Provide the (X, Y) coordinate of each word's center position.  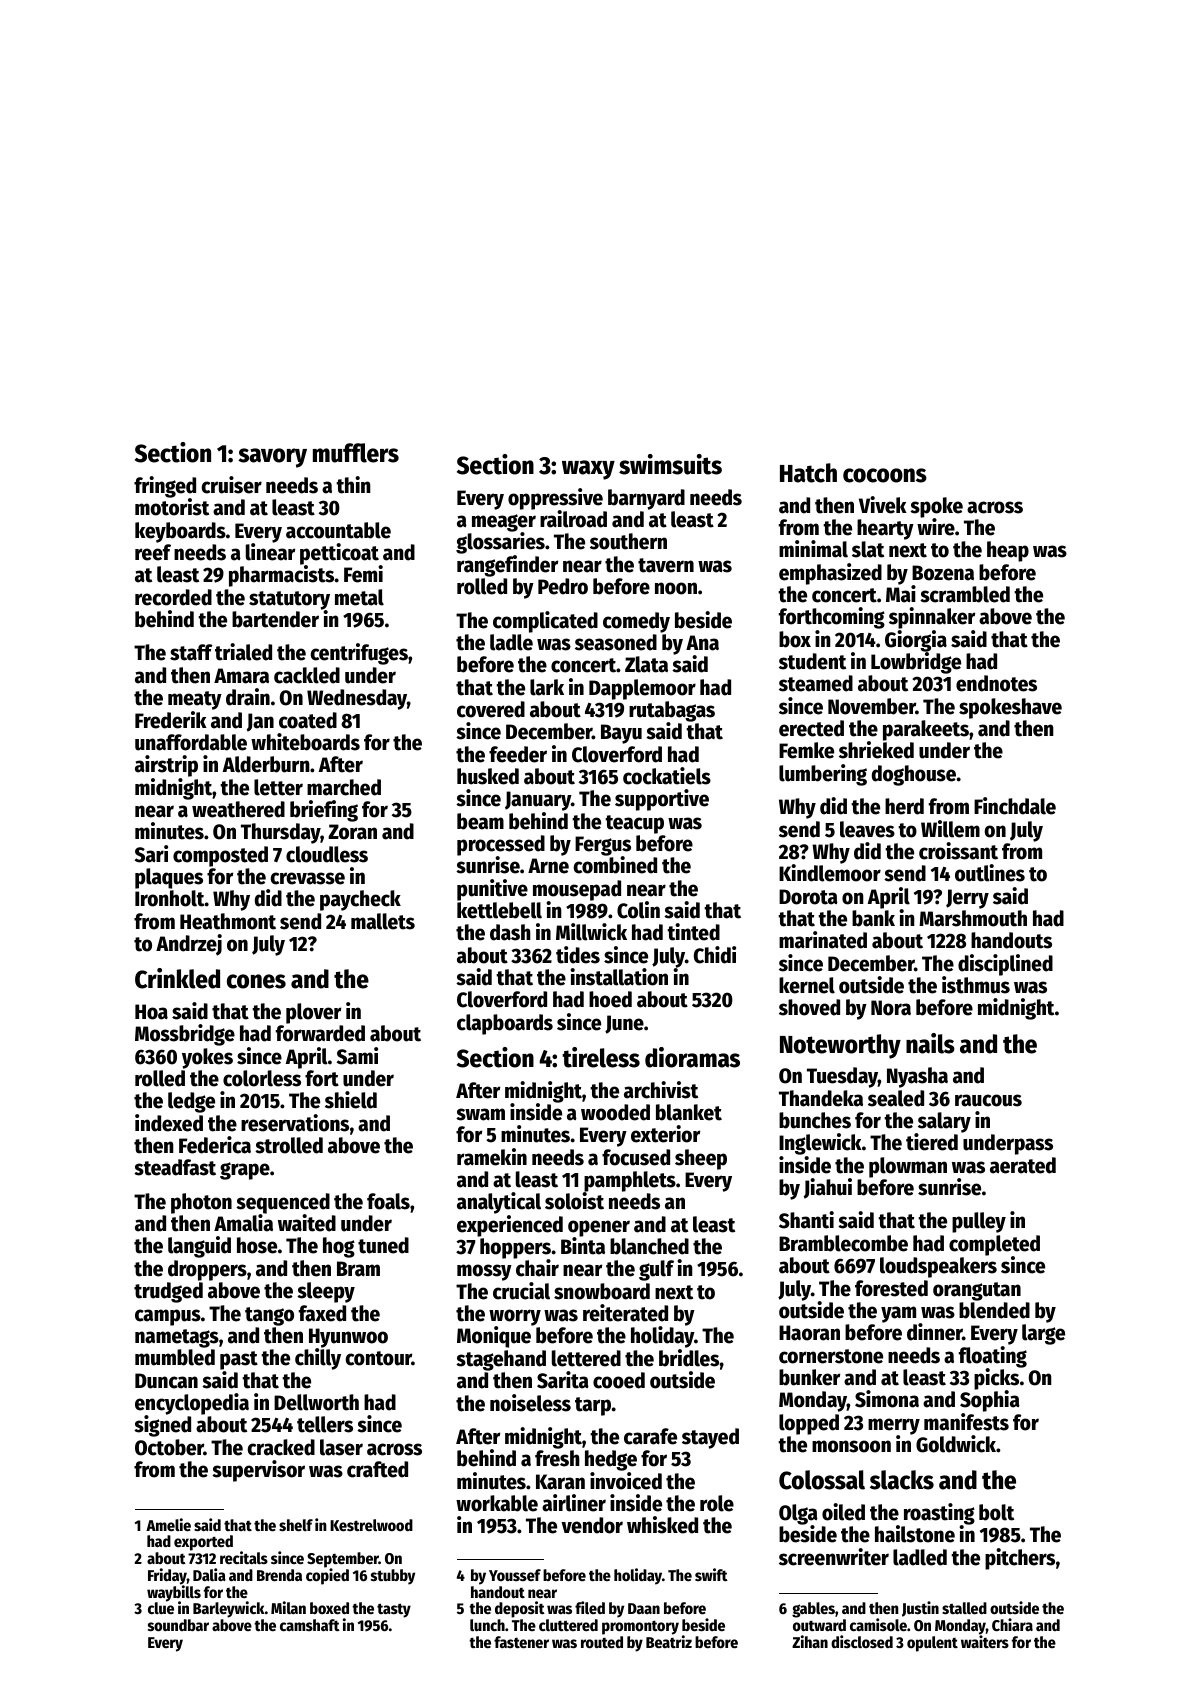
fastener (521, 1642)
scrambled (965, 594)
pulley (979, 1222)
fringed (165, 487)
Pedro (563, 586)
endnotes (996, 683)
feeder (518, 754)
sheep (701, 1159)
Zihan (810, 1641)
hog (339, 1247)
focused (636, 1157)
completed (994, 1245)
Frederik (171, 720)
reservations (295, 1123)
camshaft (310, 1625)
